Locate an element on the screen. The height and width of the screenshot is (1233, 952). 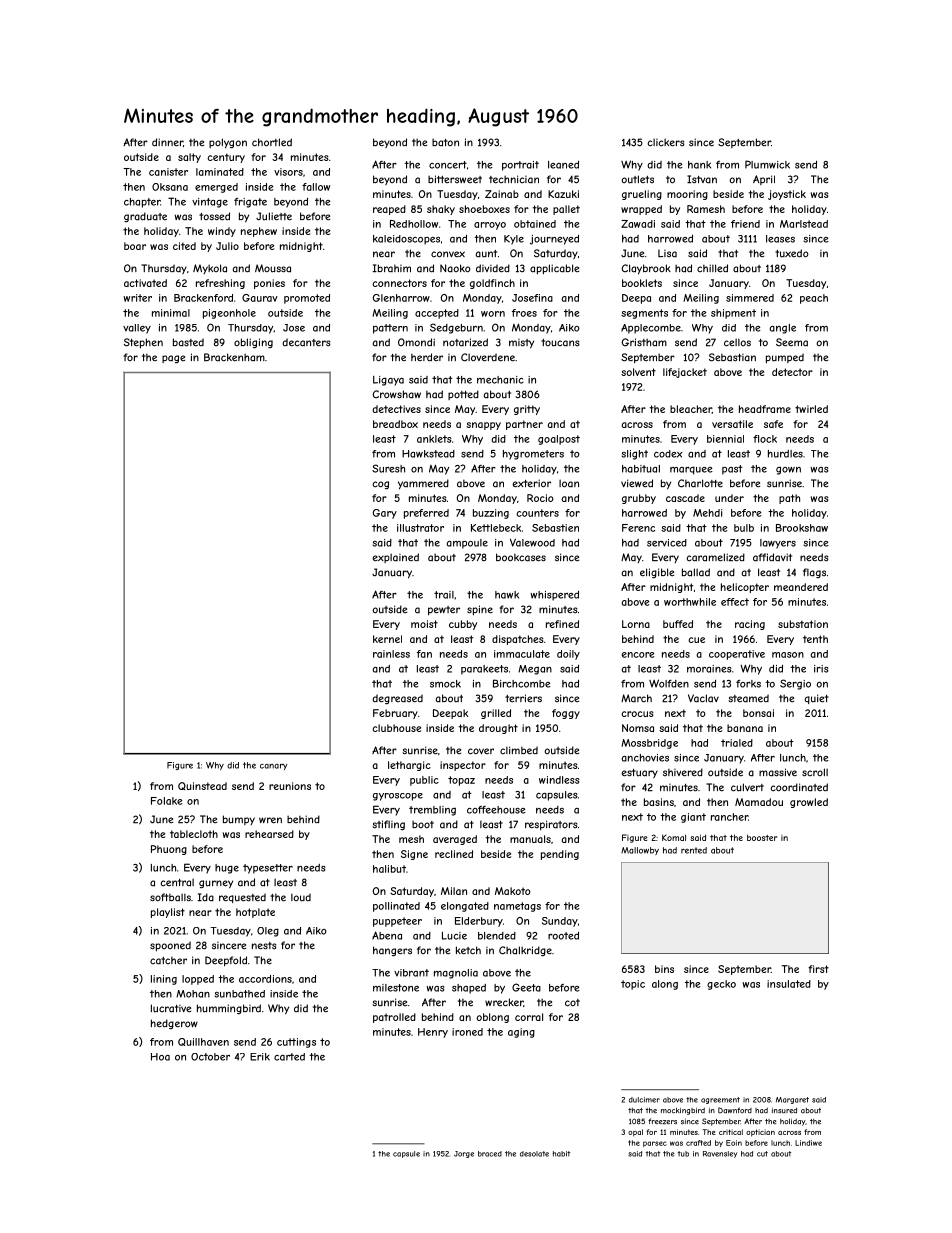
Charlotte is located at coordinates (700, 483).
